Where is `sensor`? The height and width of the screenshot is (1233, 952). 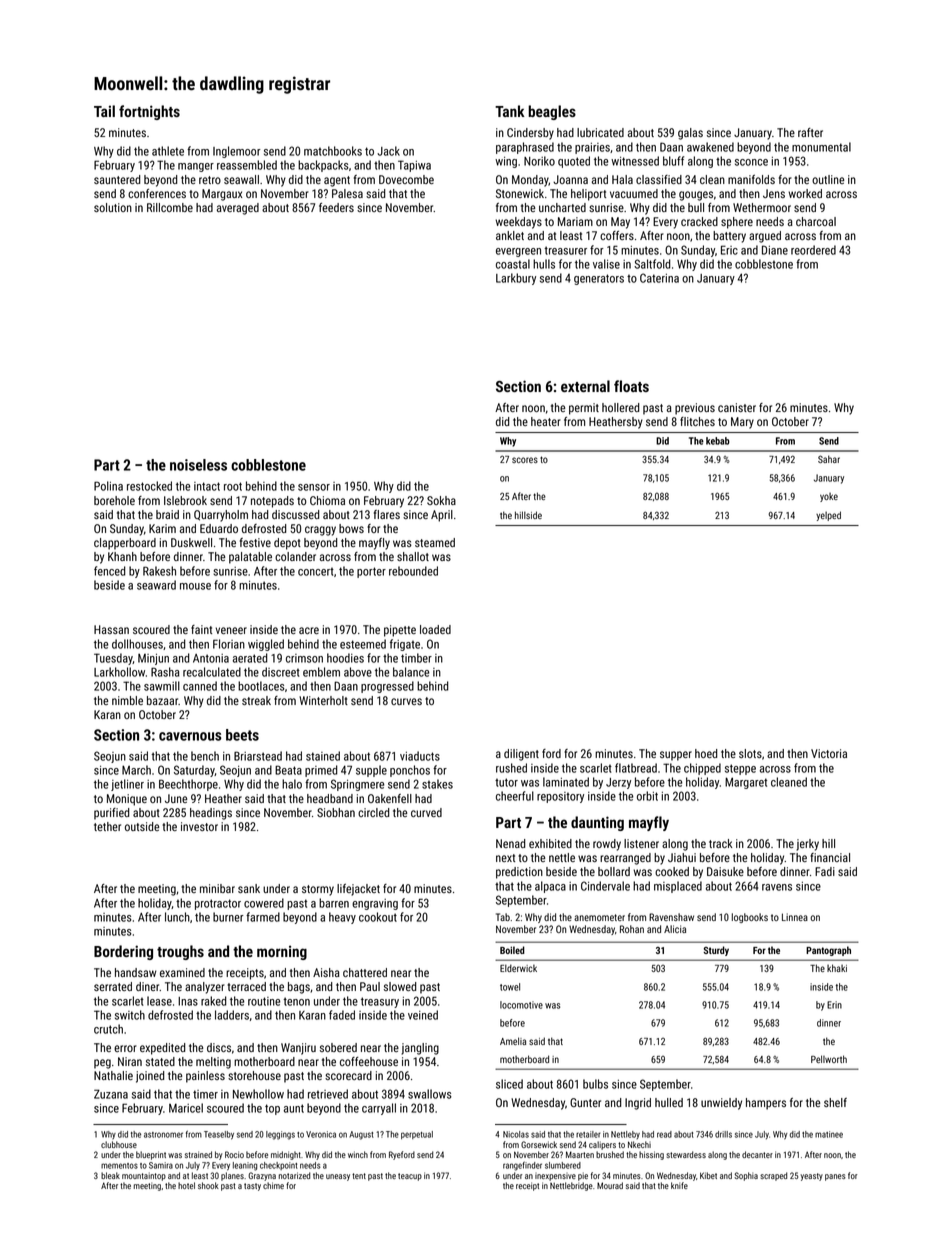
sensor is located at coordinates (314, 487).
